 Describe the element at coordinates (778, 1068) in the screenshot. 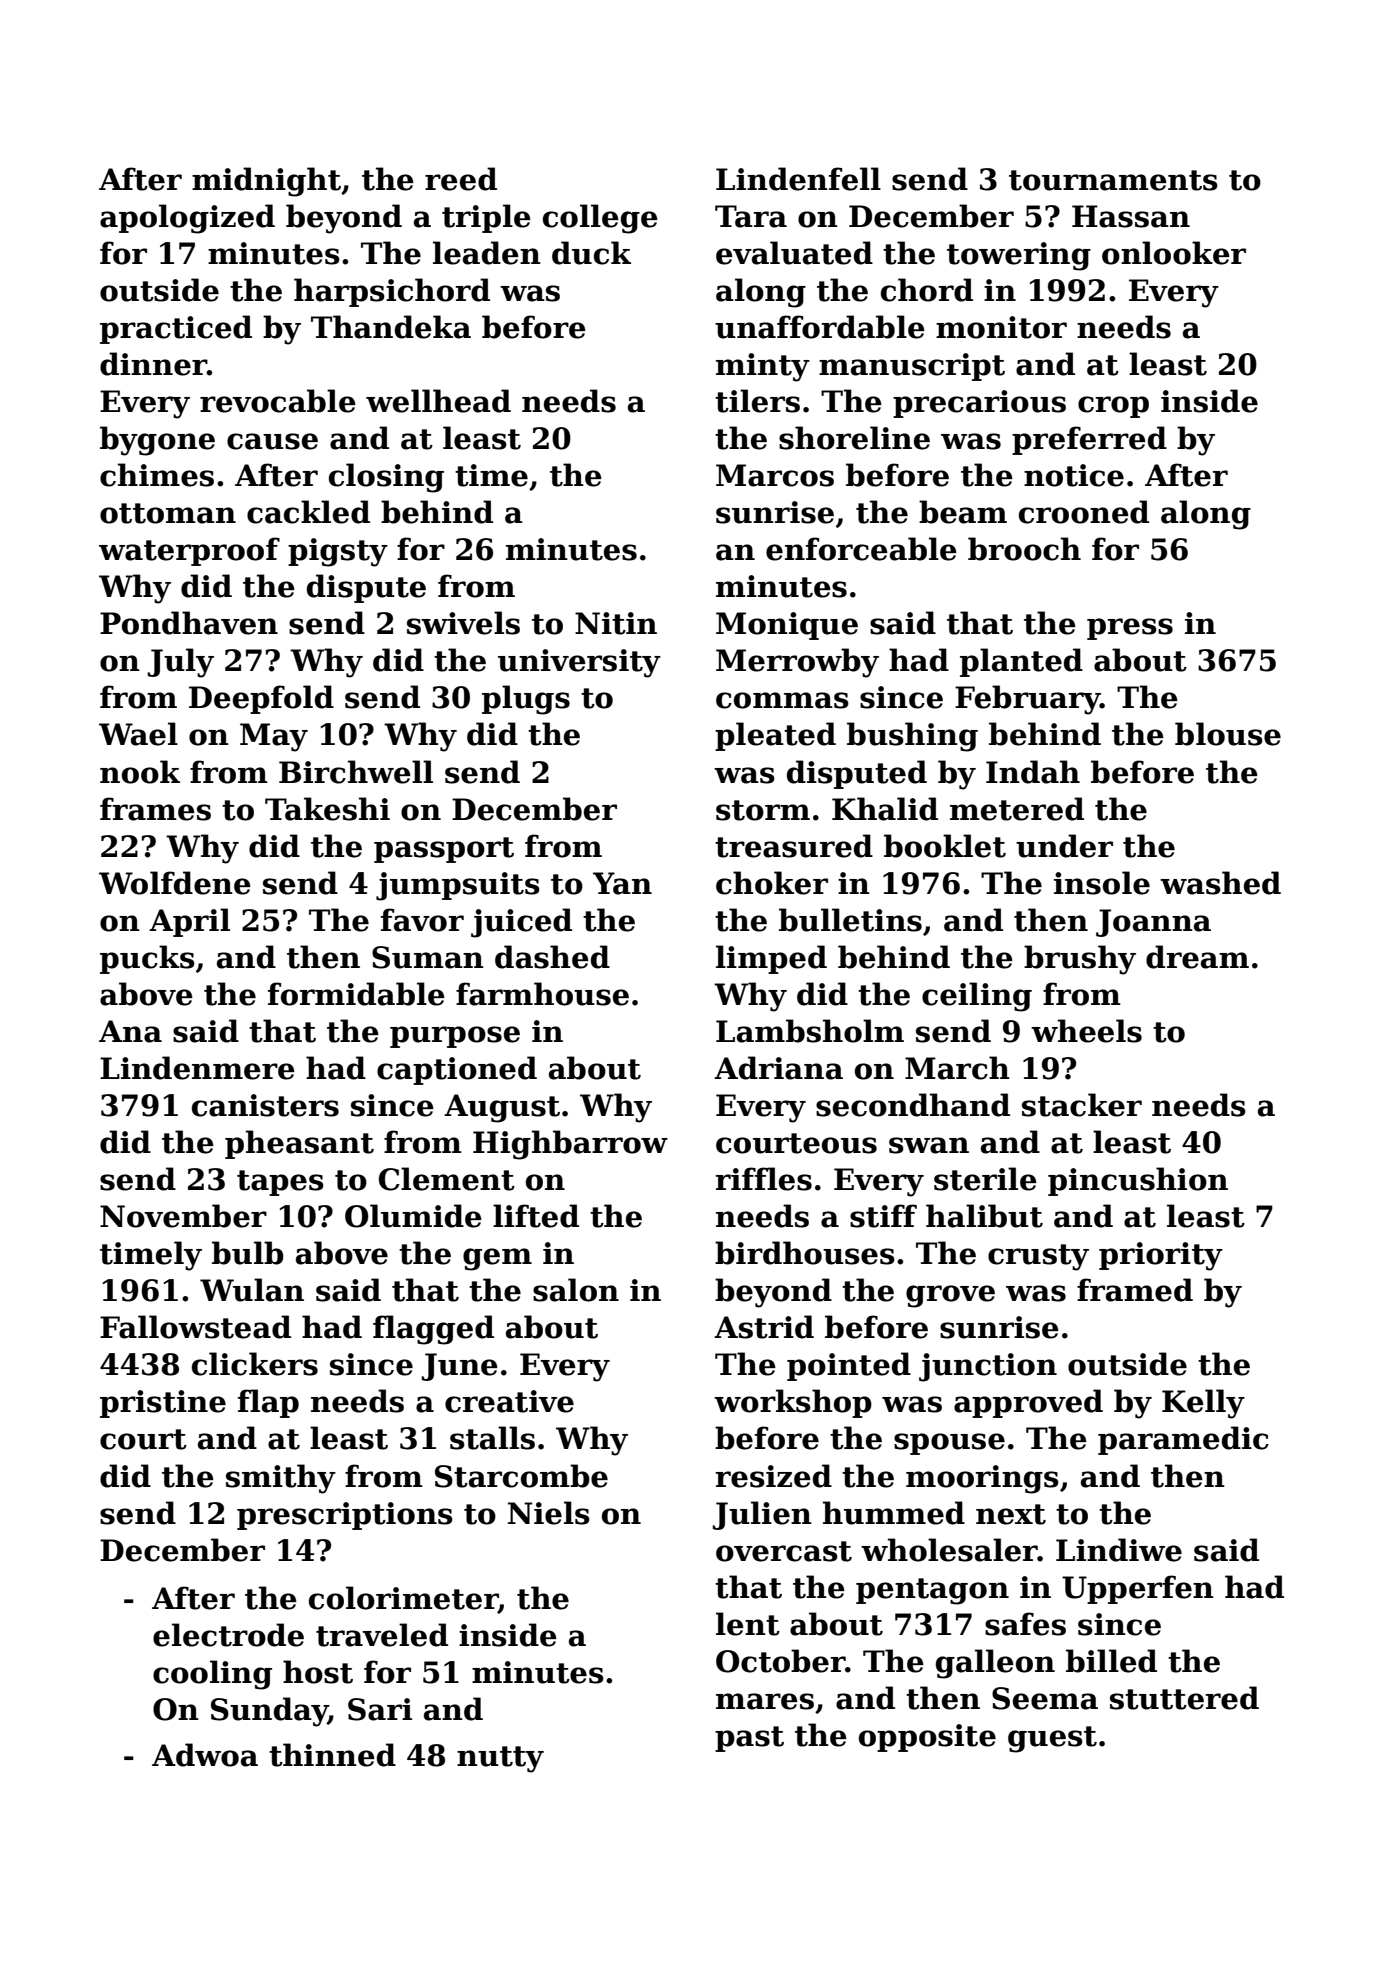

I see `Adriana` at that location.
